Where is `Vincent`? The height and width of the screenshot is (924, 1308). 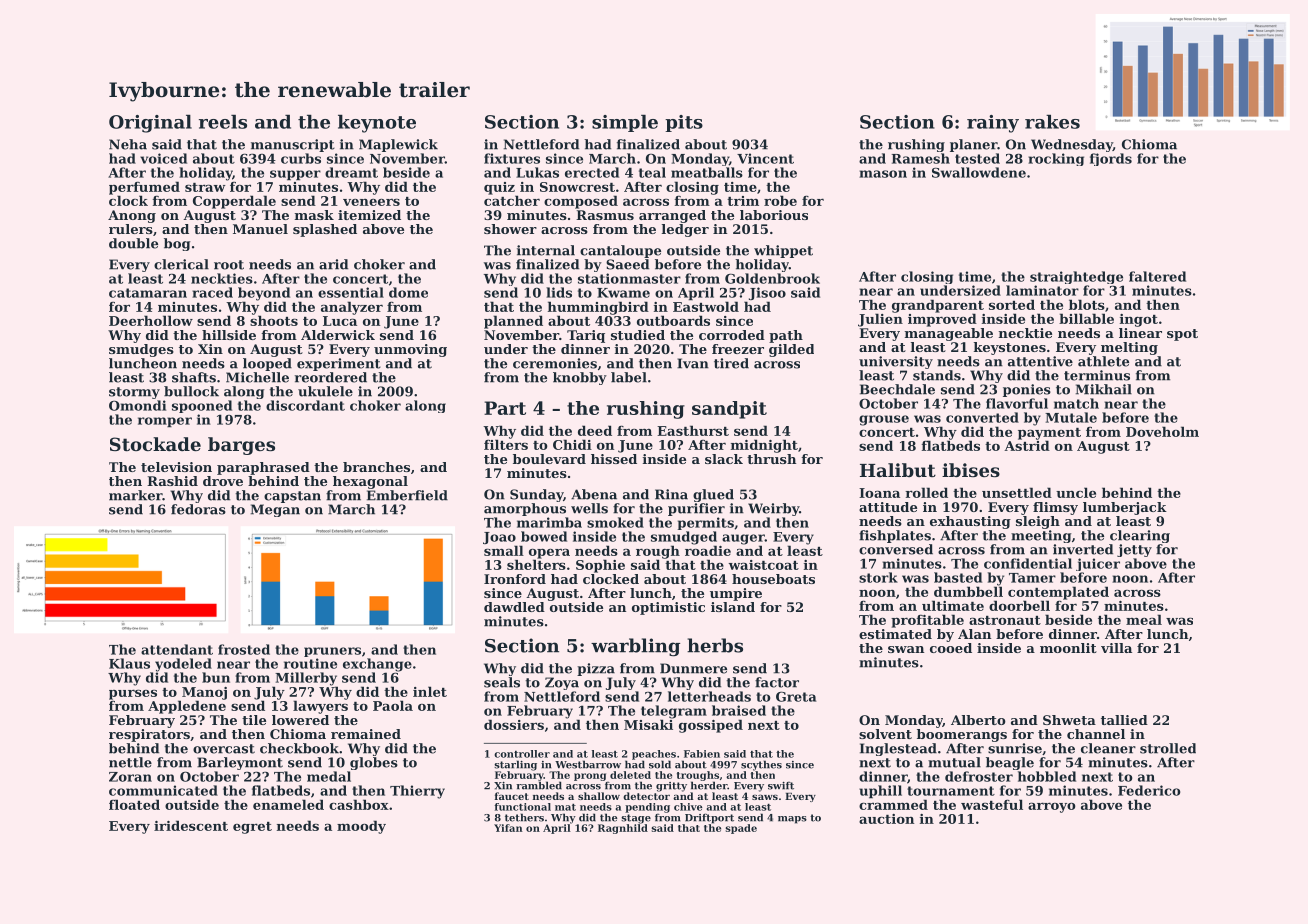 Vincent is located at coordinates (765, 158).
